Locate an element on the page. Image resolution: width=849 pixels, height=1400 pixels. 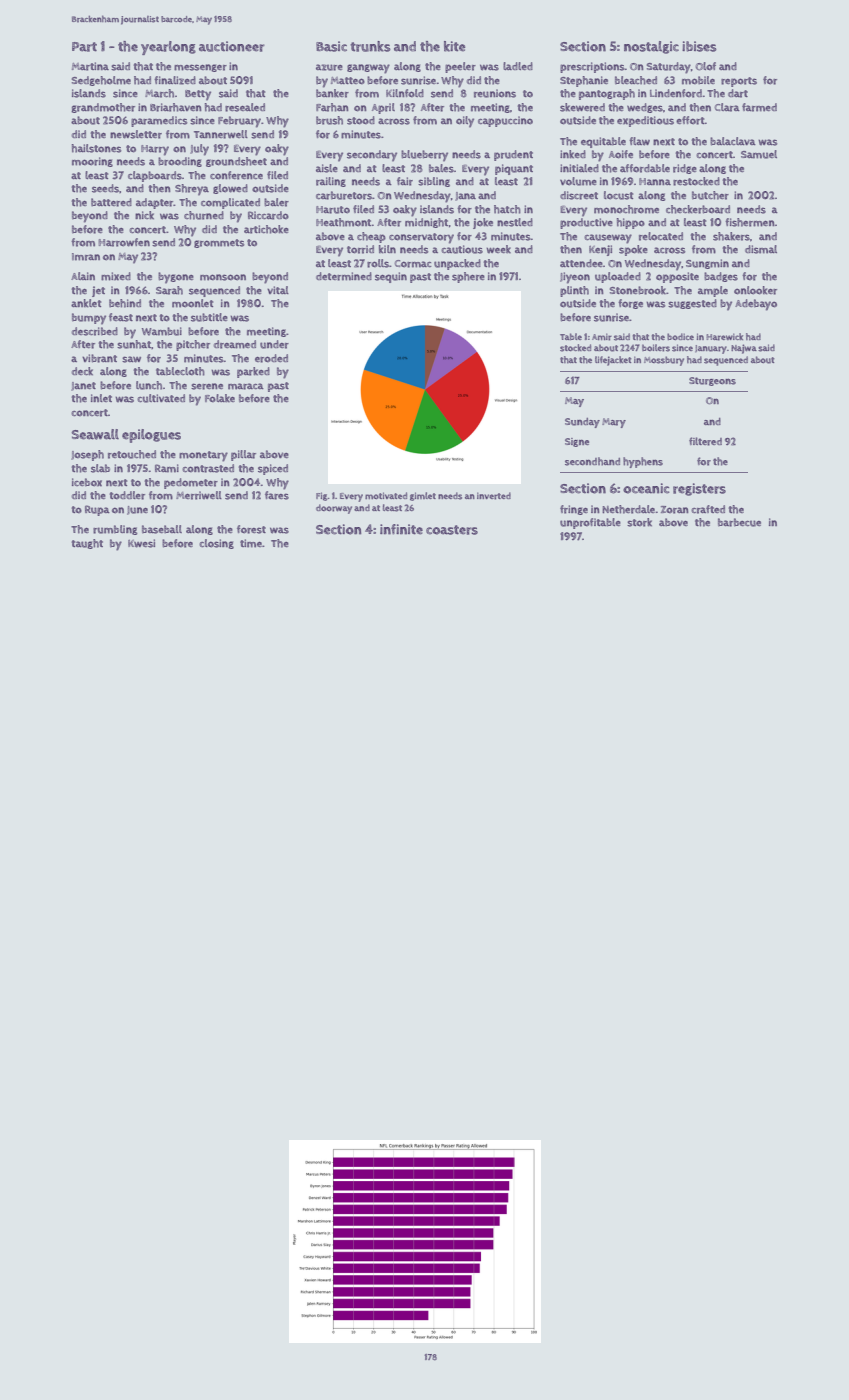
kite is located at coordinates (454, 46).
